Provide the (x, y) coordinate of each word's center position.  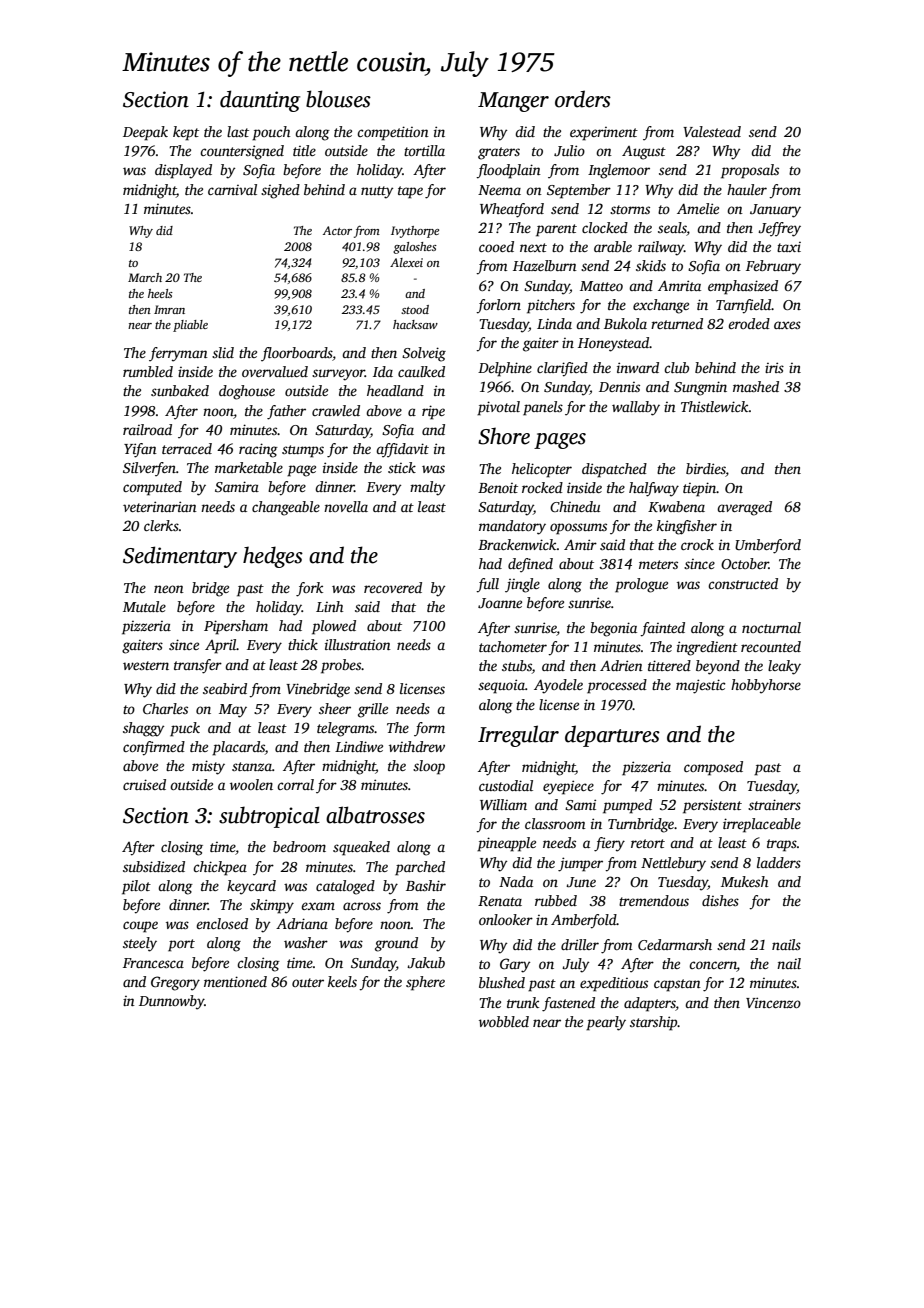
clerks (161, 525)
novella (346, 506)
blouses (338, 99)
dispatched (614, 470)
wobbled (504, 1021)
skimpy (272, 906)
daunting (260, 101)
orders (583, 99)
